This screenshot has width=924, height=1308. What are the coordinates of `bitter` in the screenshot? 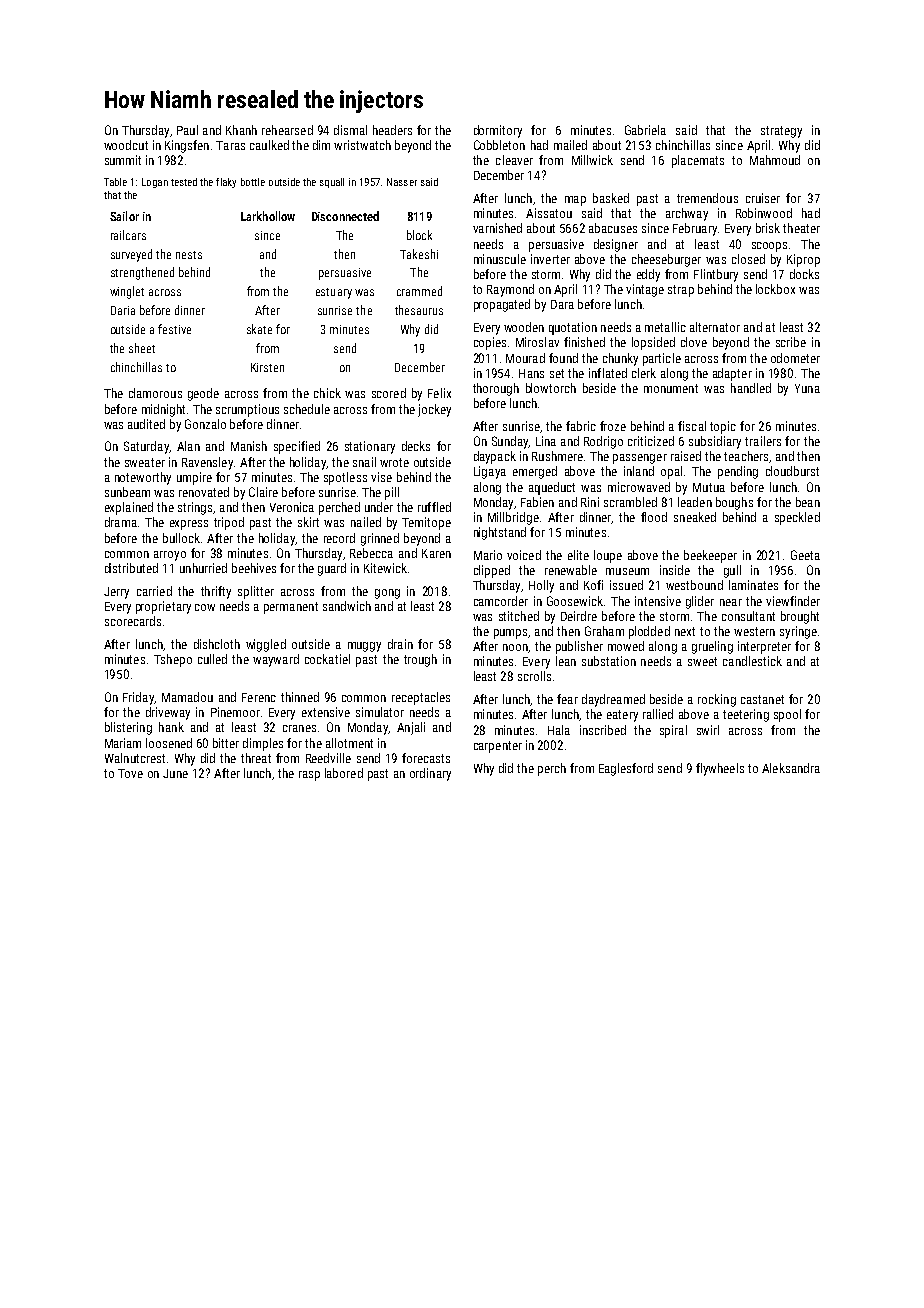 It's located at (226, 743).
